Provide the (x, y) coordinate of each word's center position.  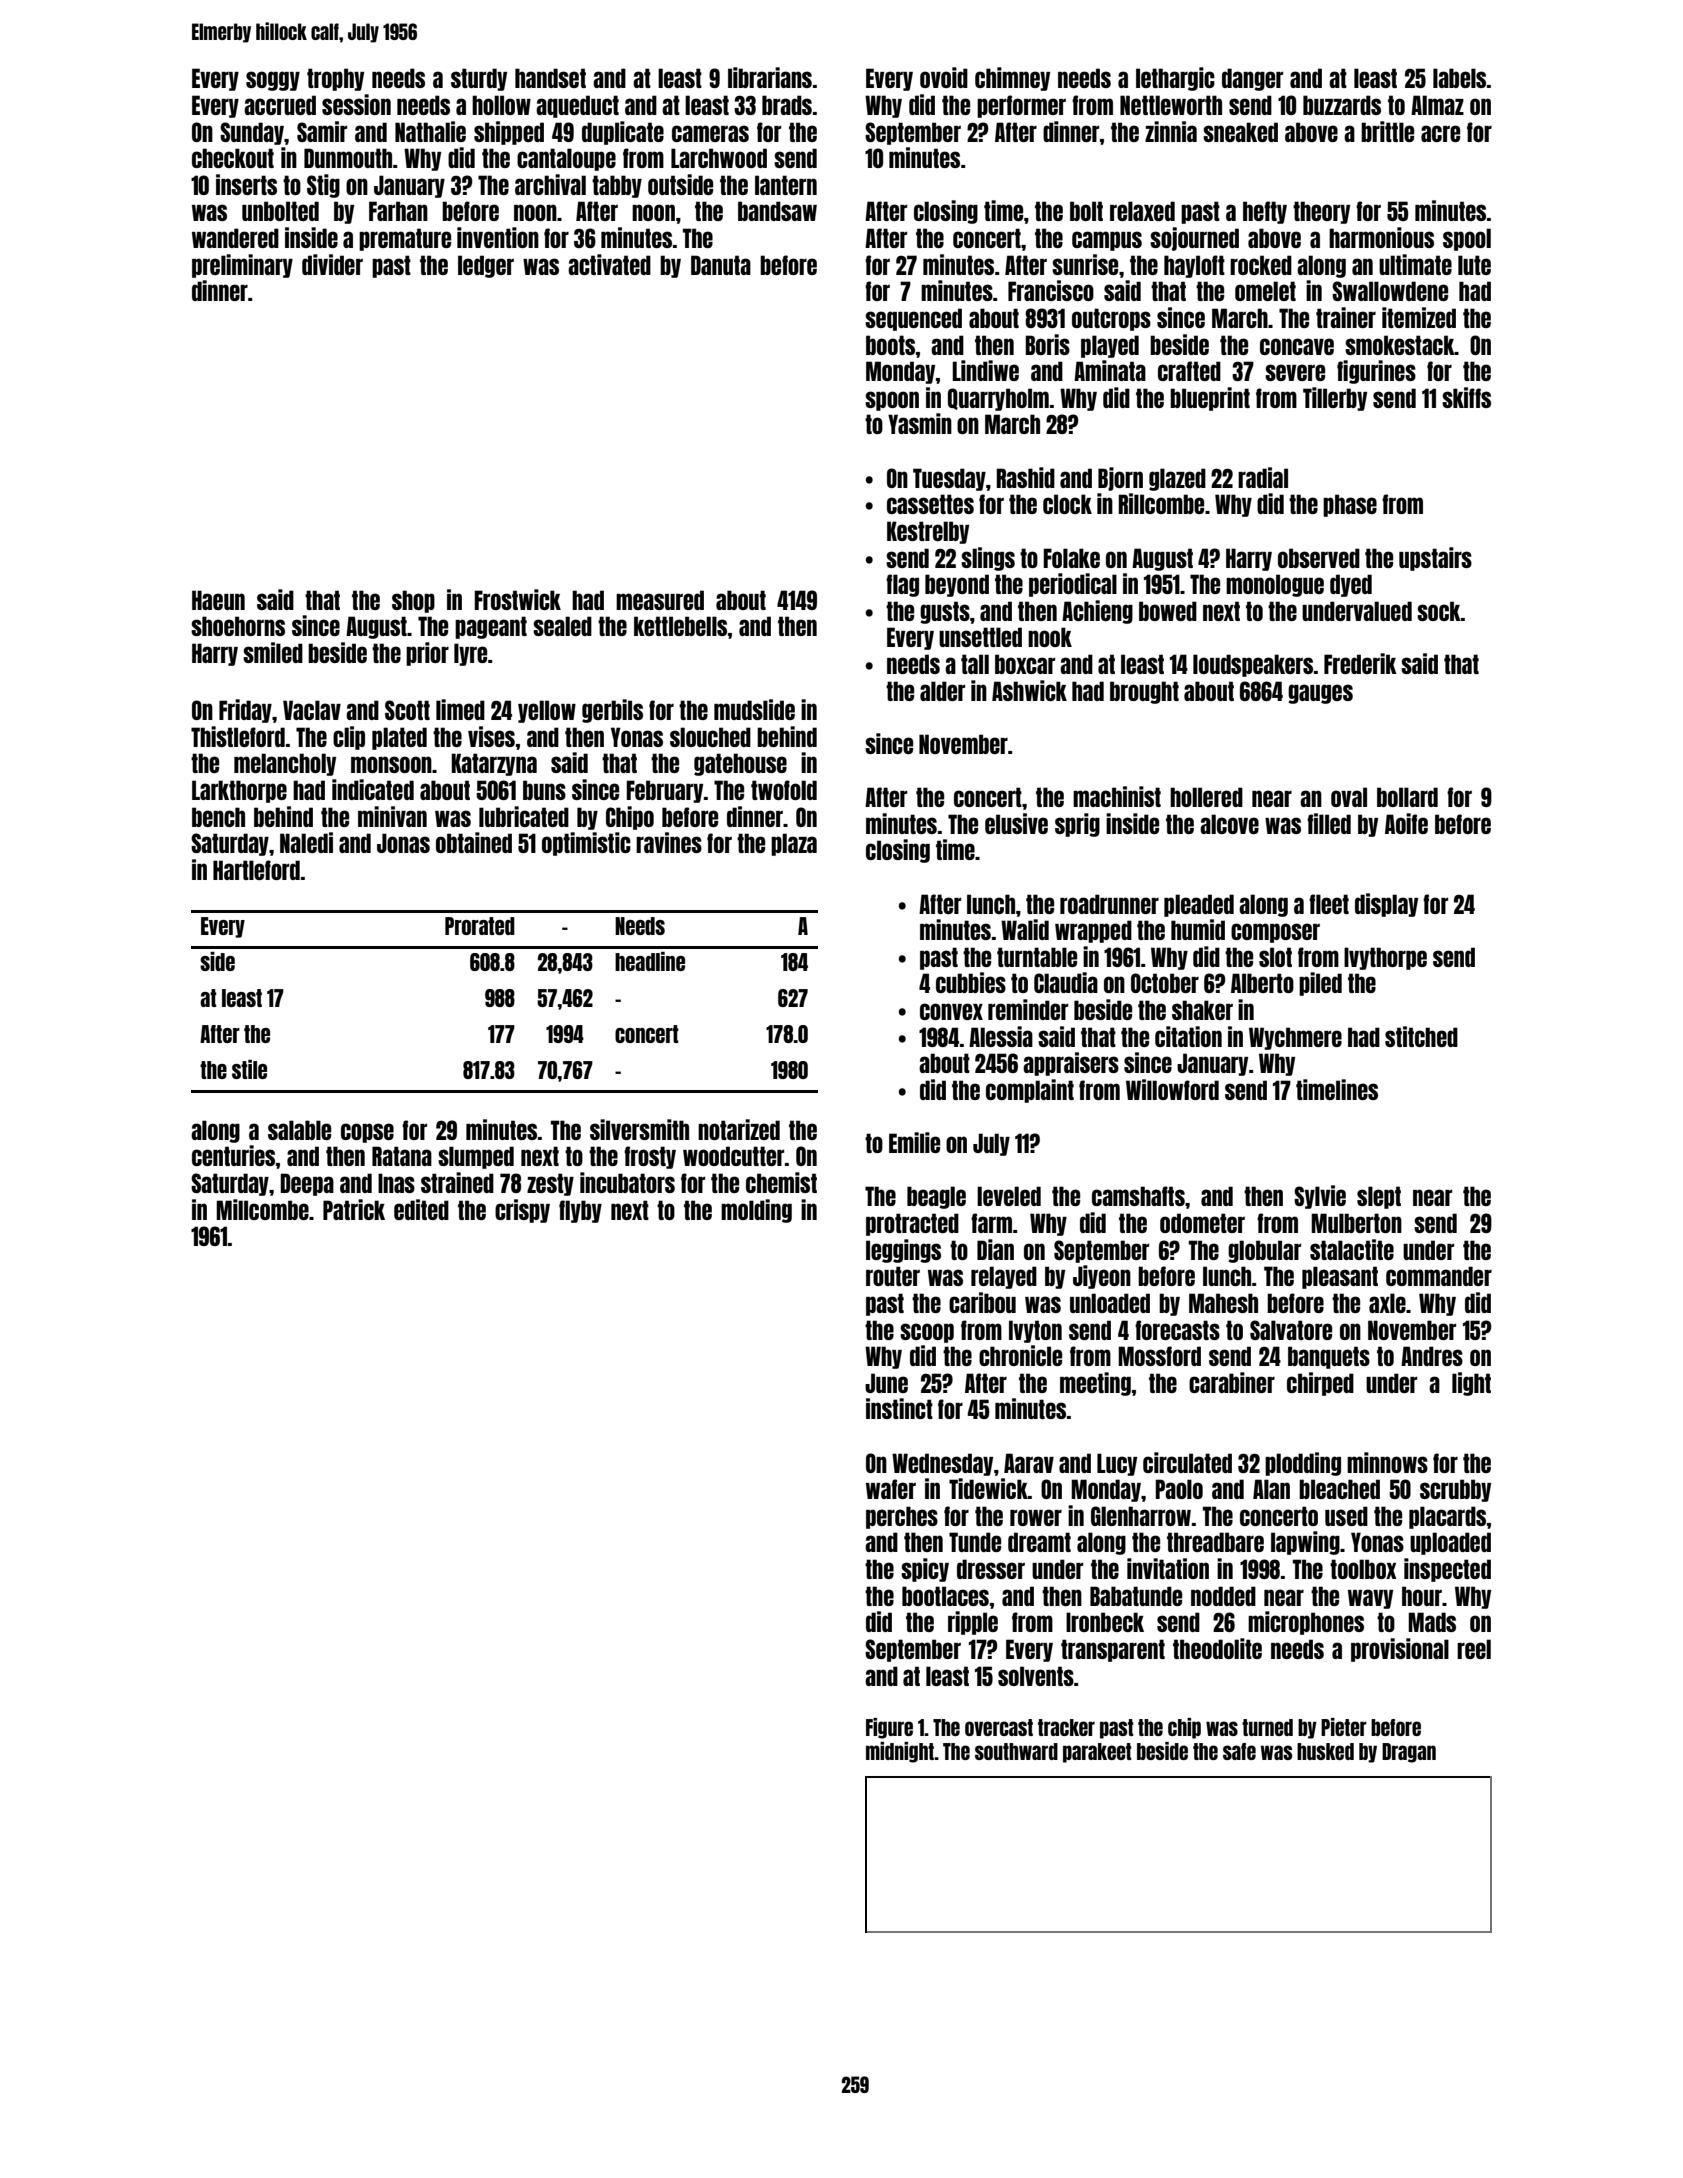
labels (1459, 78)
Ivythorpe (1385, 958)
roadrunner (1109, 904)
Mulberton (1356, 1223)
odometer (1202, 1223)
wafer (891, 1489)
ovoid (944, 77)
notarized (739, 1129)
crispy (522, 1211)
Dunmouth (348, 158)
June (886, 1383)
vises (491, 736)
